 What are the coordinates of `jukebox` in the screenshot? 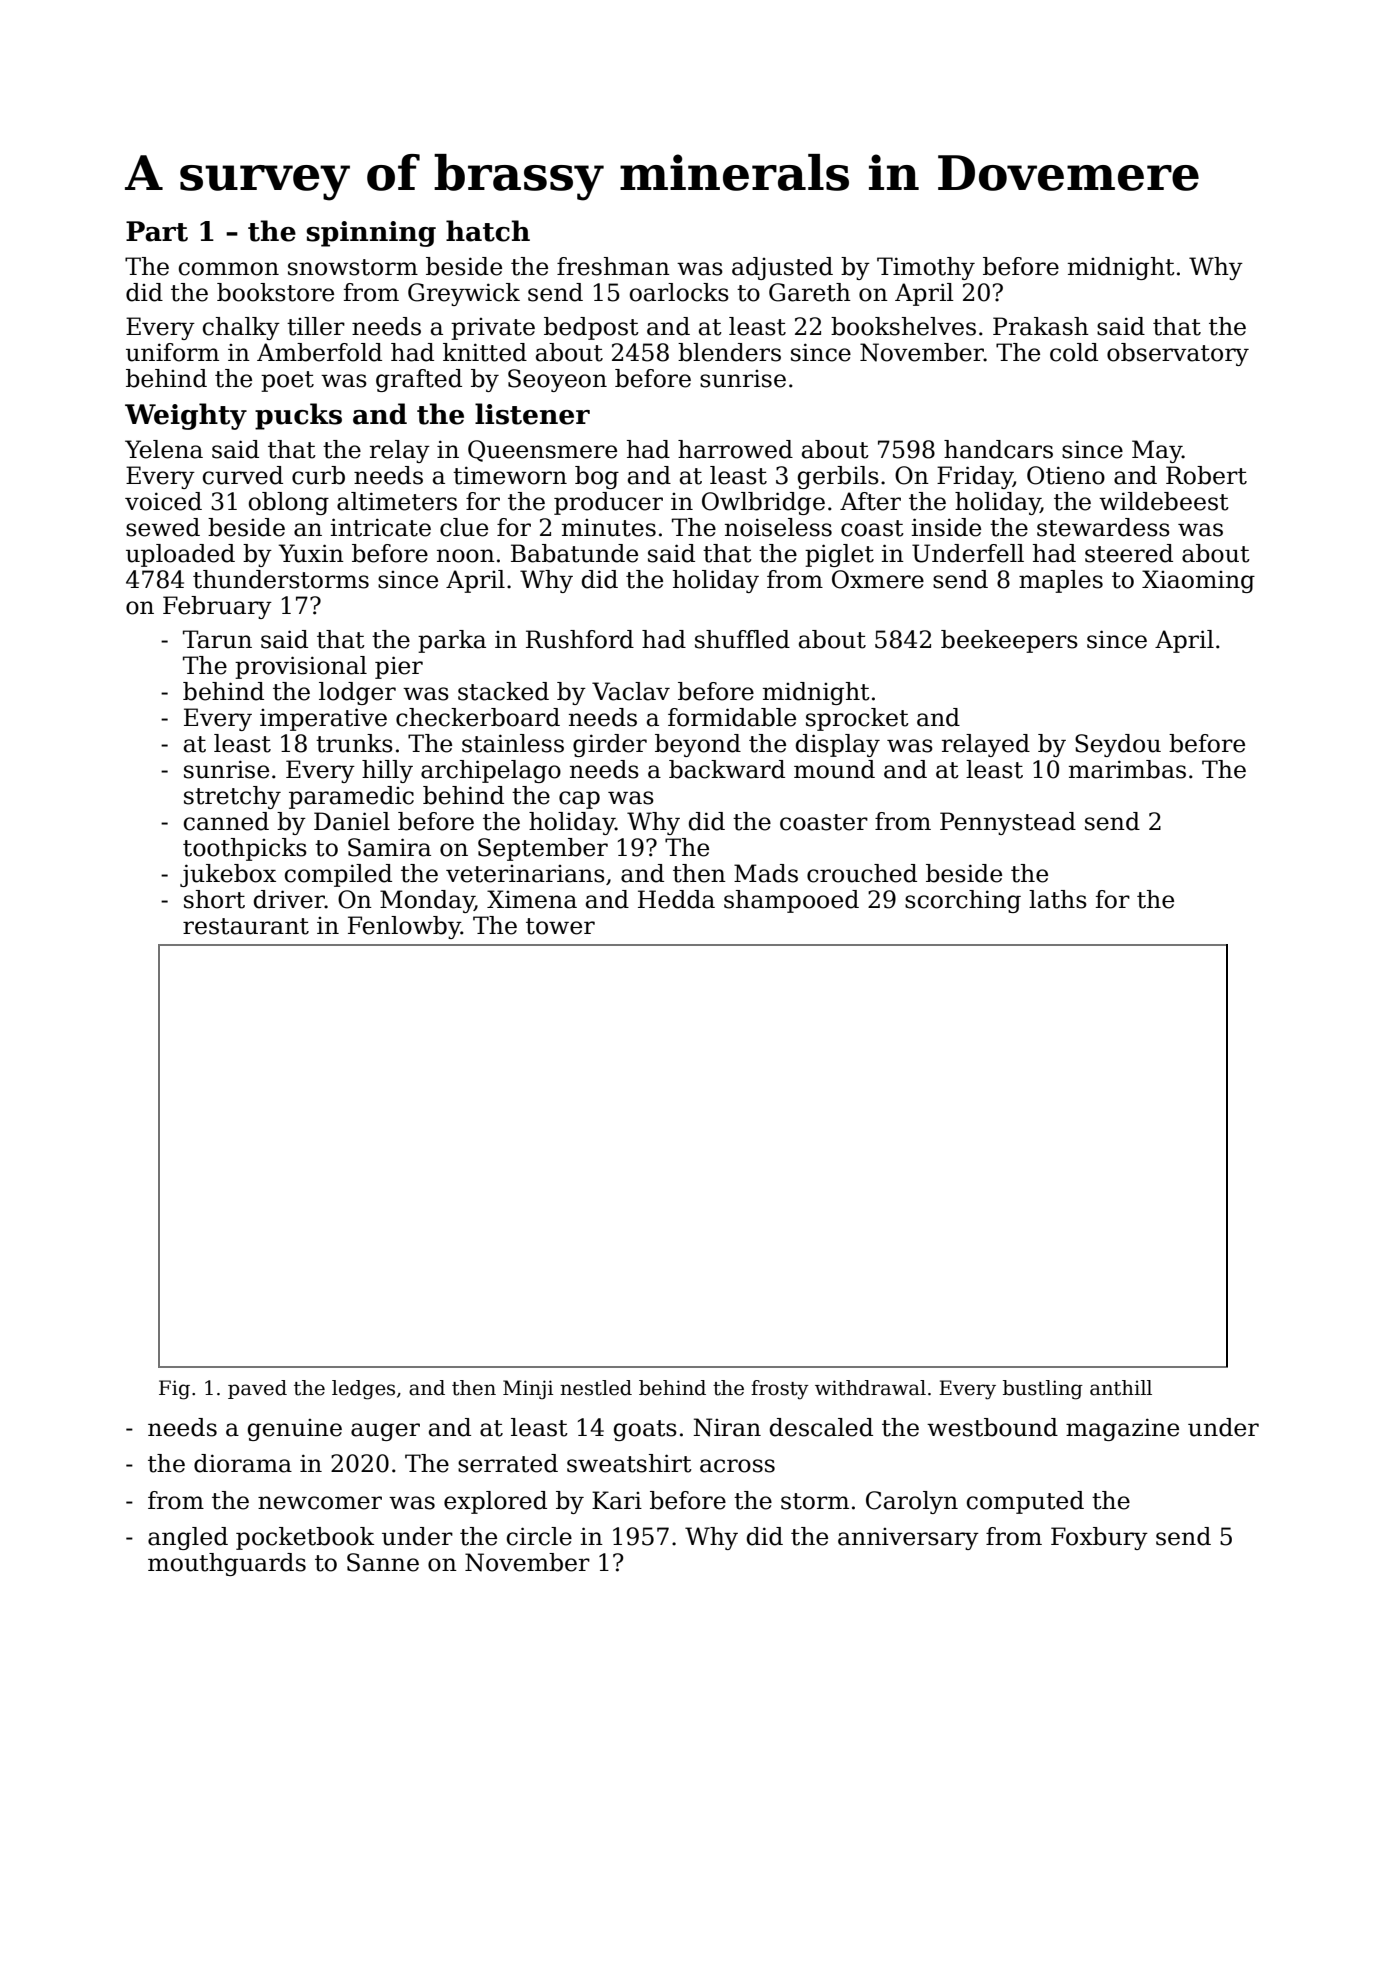 It's located at (228, 875).
